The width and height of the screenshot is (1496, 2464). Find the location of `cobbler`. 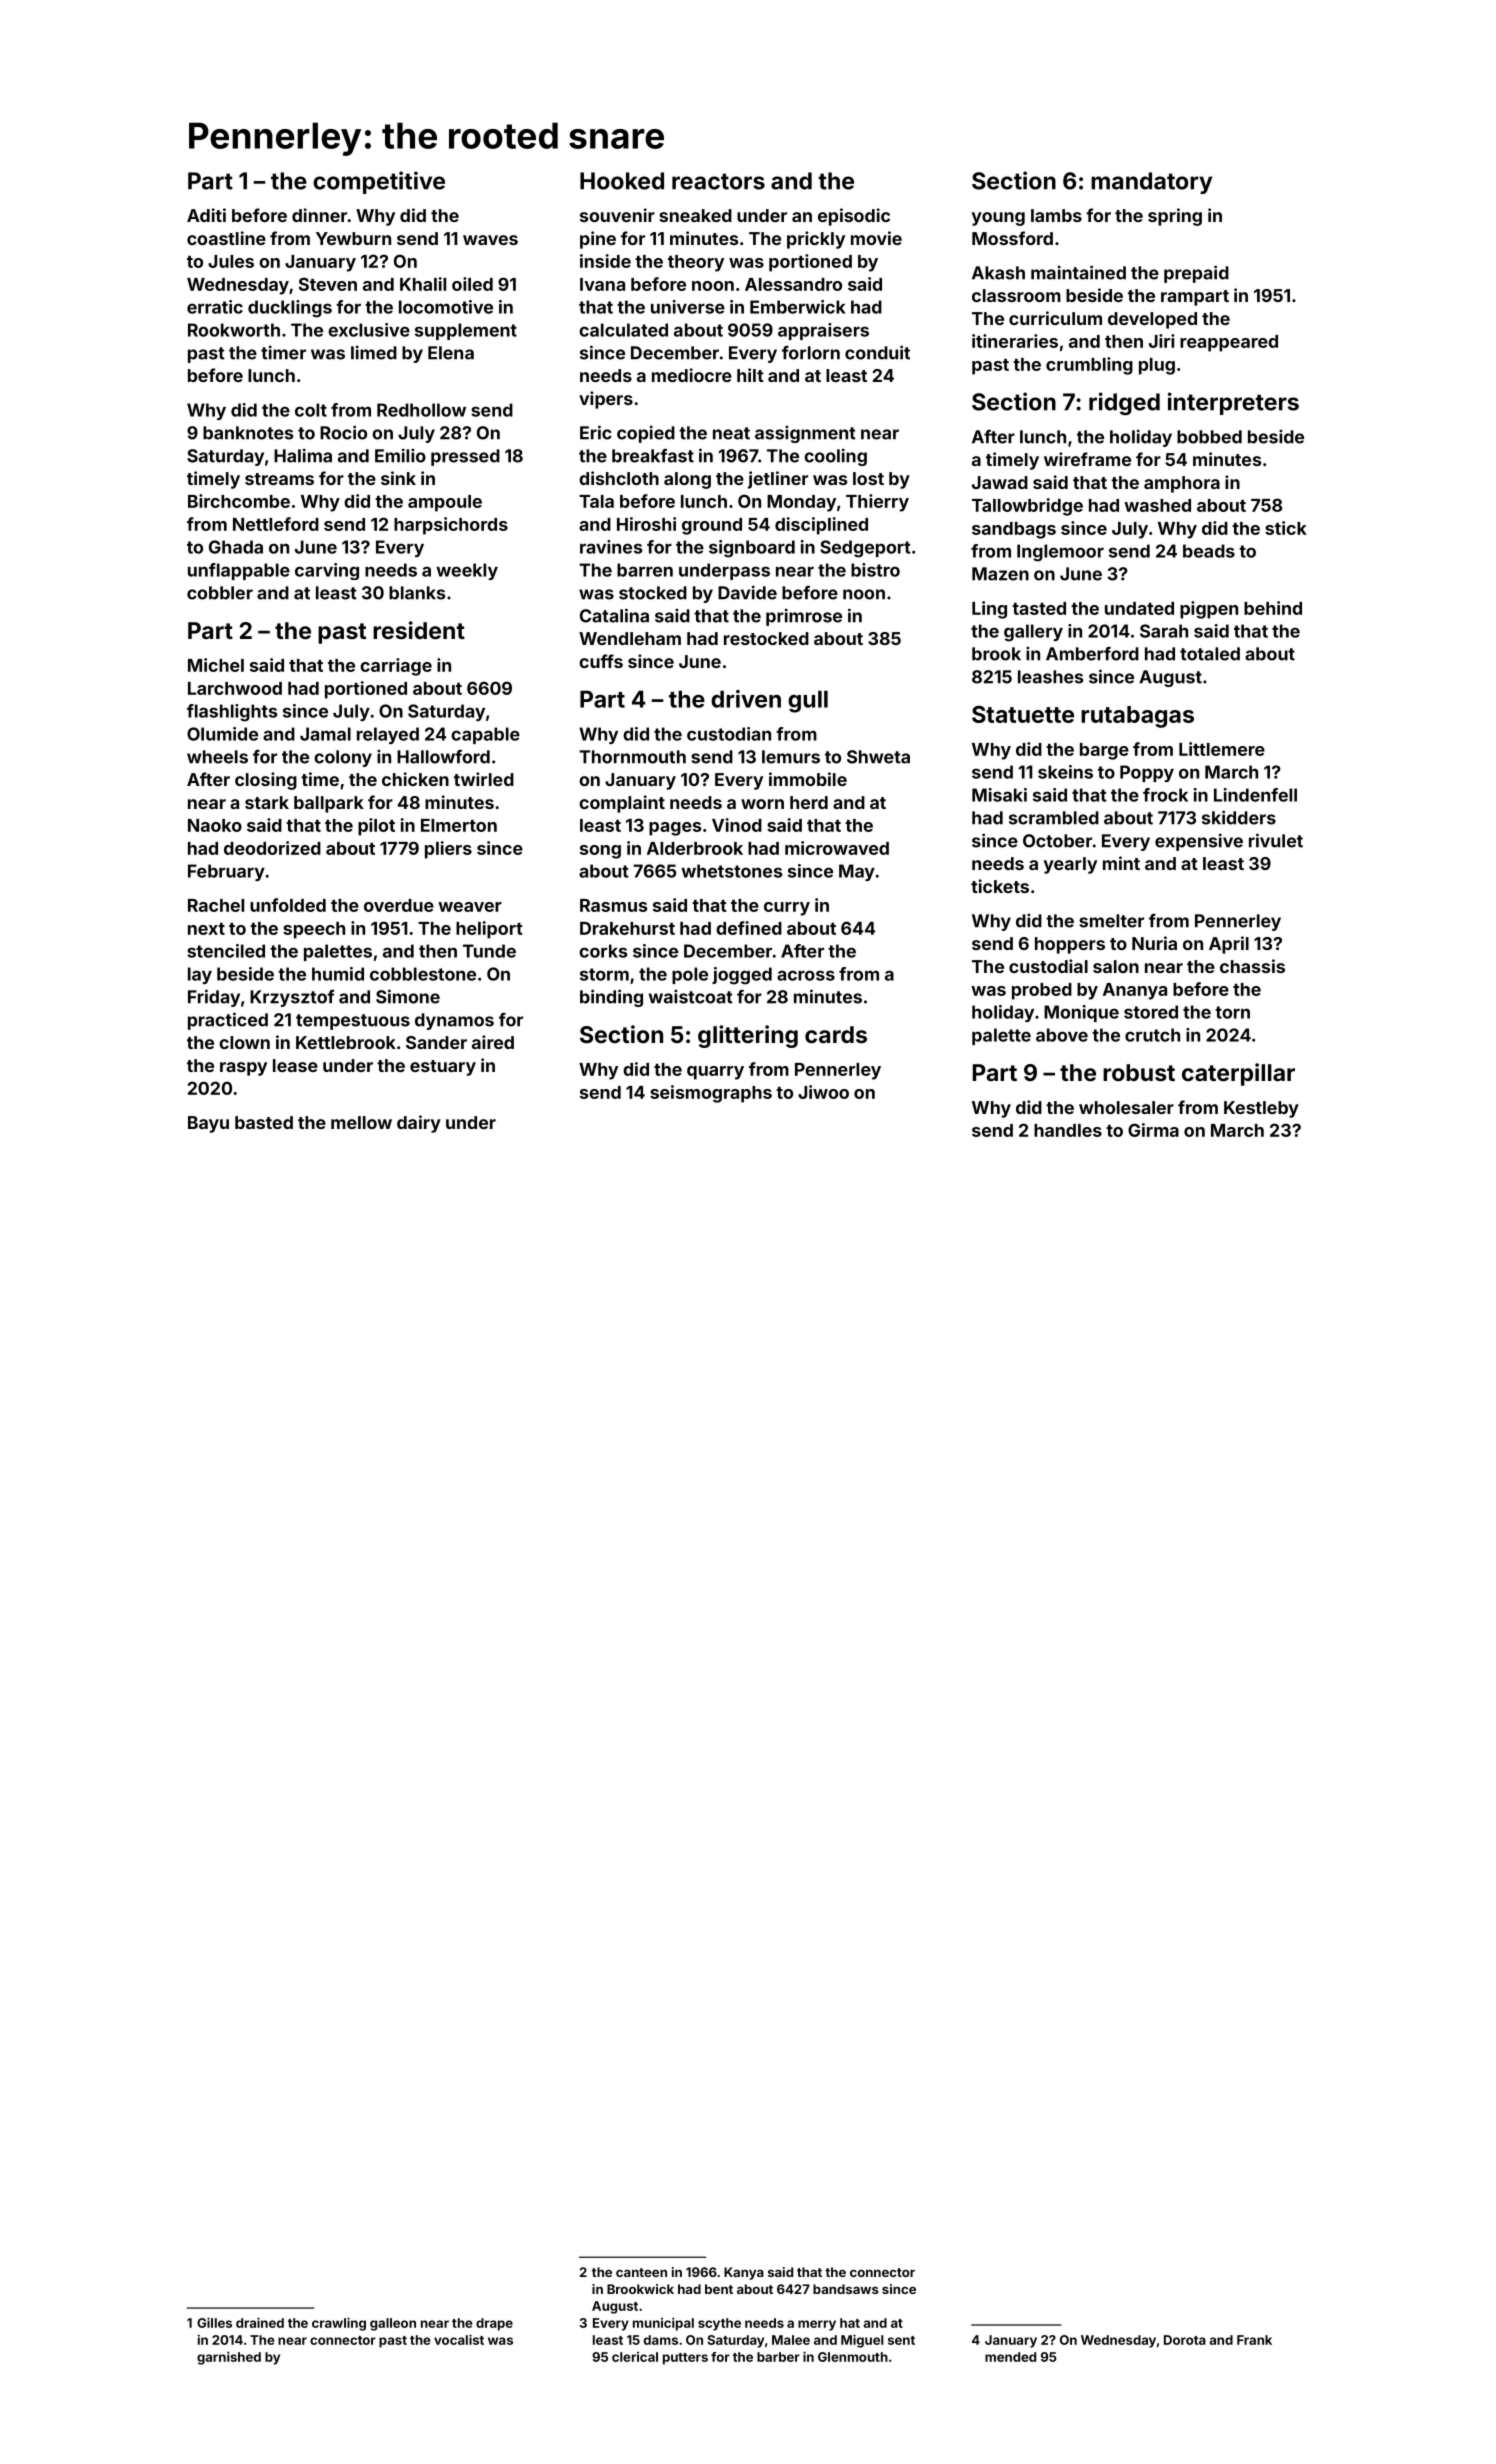

cobbler is located at coordinates (220, 593).
